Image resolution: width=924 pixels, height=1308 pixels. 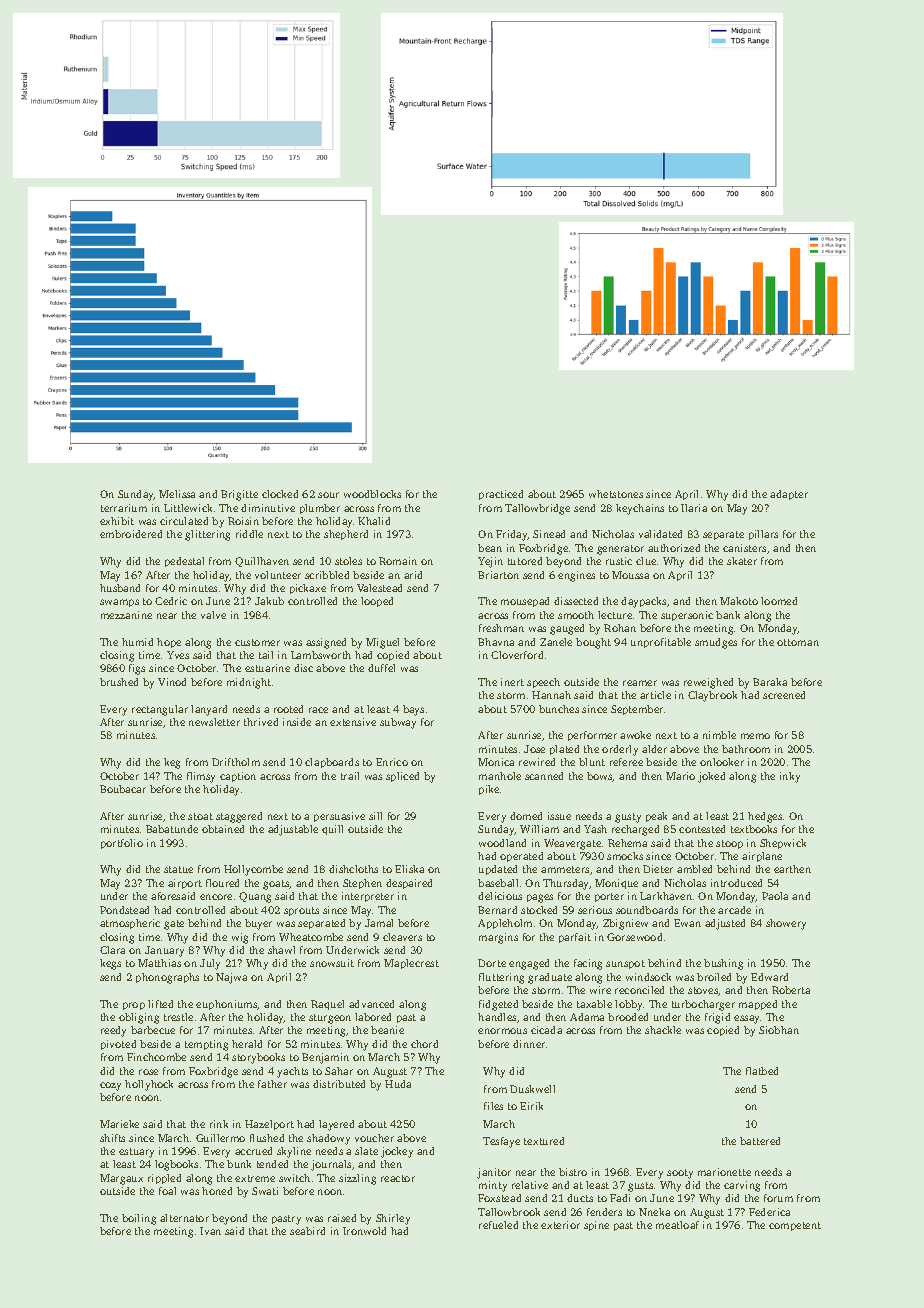 I want to click on pedestal, so click(x=184, y=562).
